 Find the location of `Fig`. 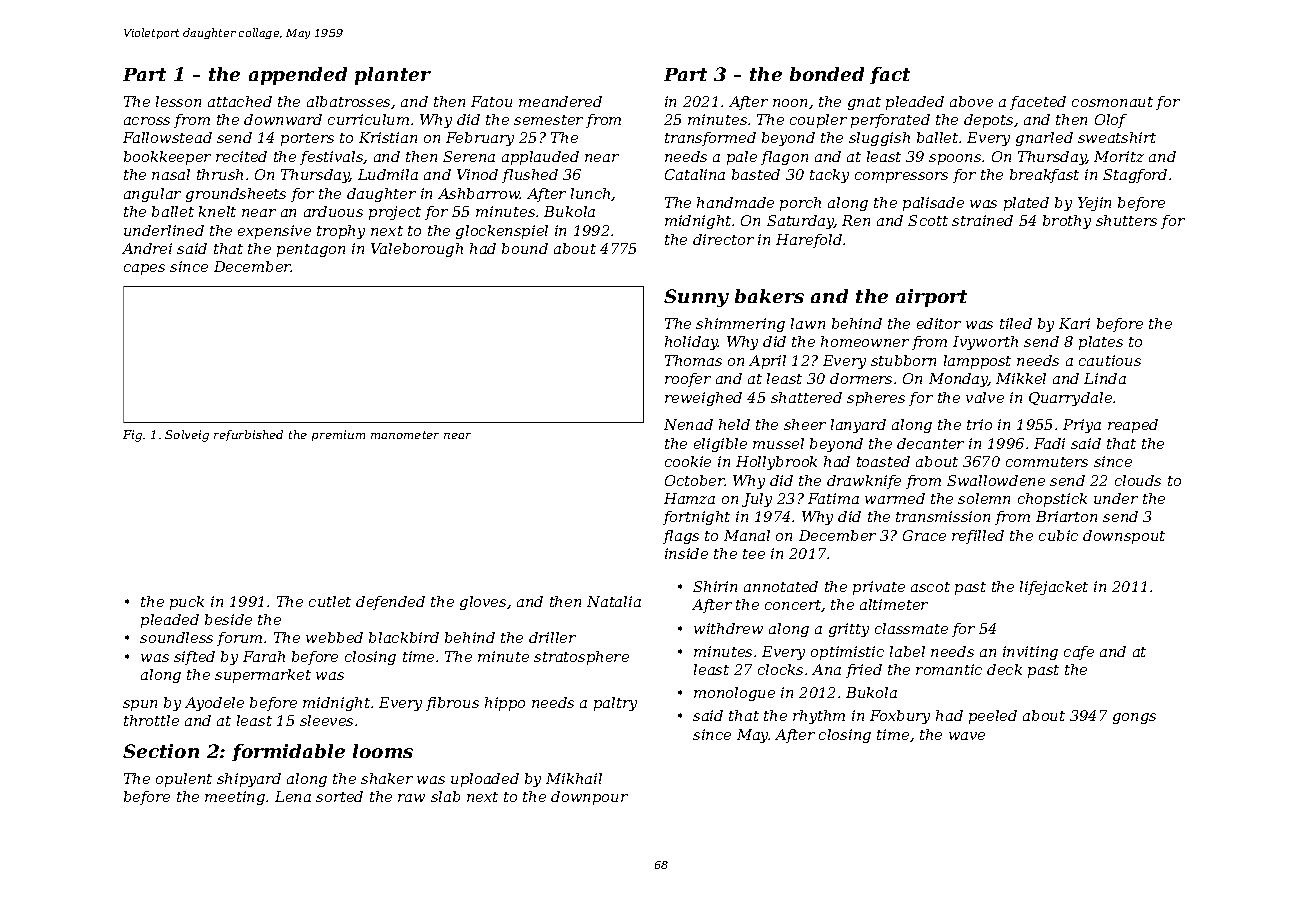

Fig is located at coordinates (132, 436).
